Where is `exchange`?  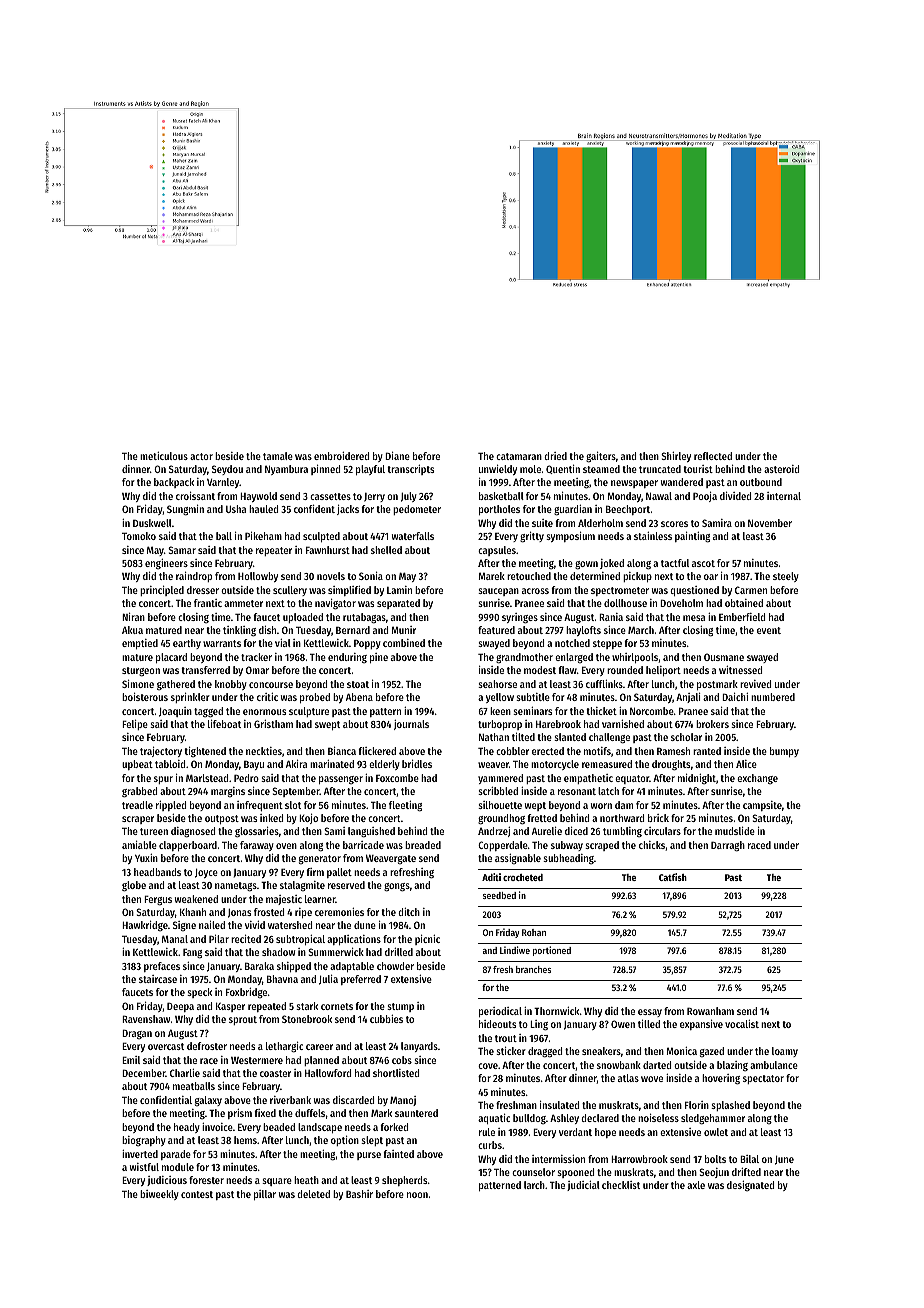
exchange is located at coordinates (757, 779).
